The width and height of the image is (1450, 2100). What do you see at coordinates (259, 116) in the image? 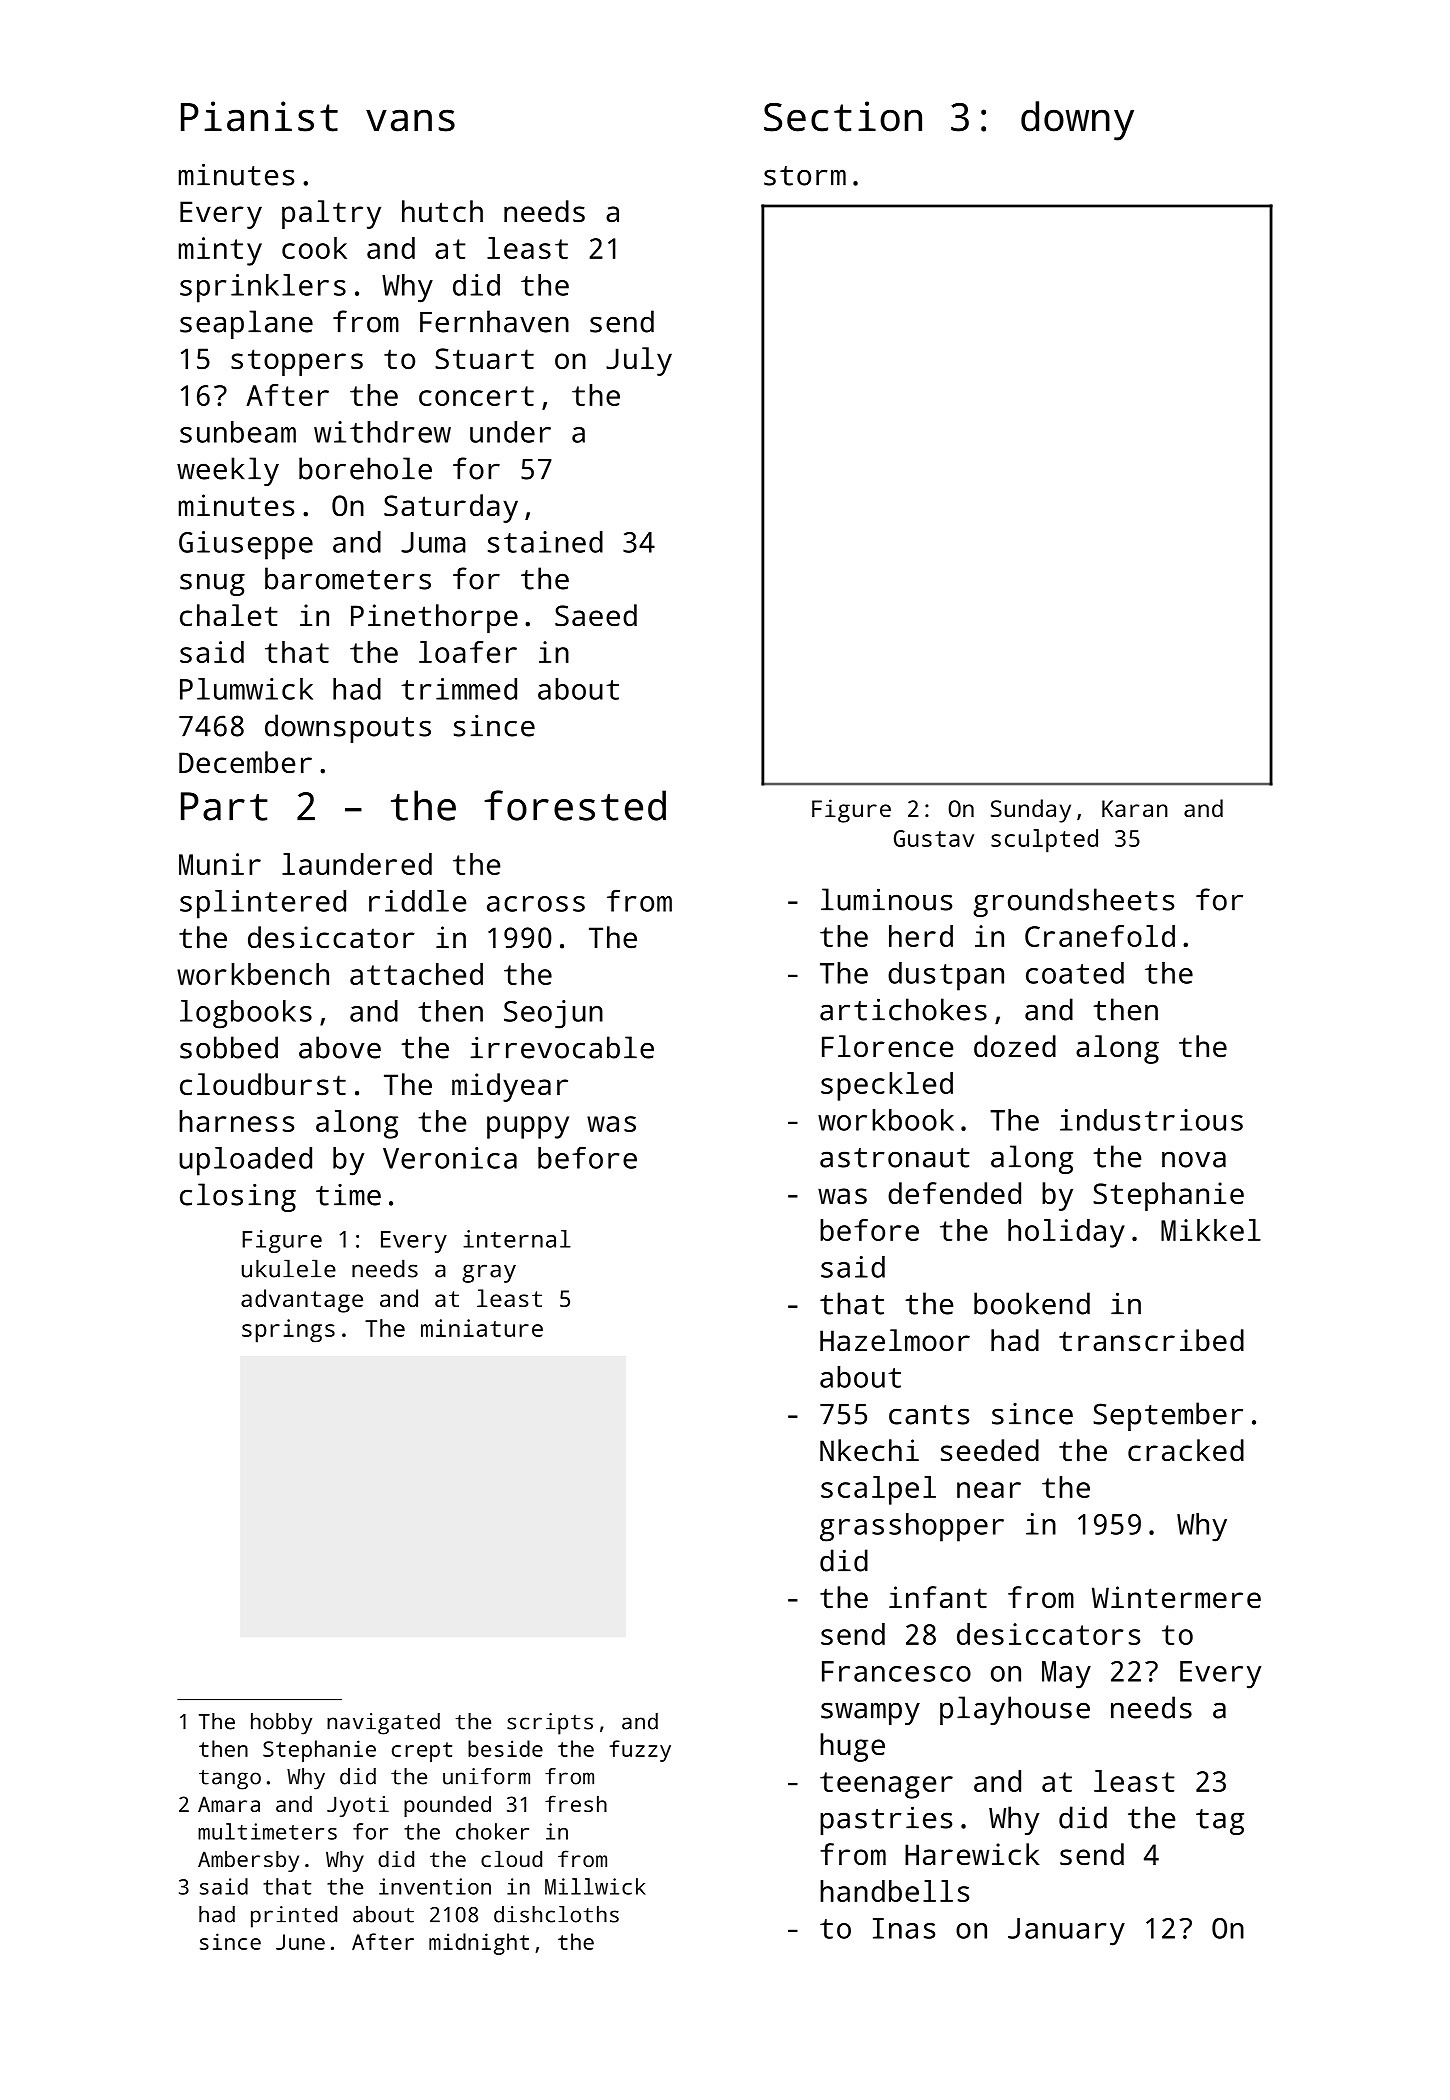
I see `Pianist` at bounding box center [259, 116].
